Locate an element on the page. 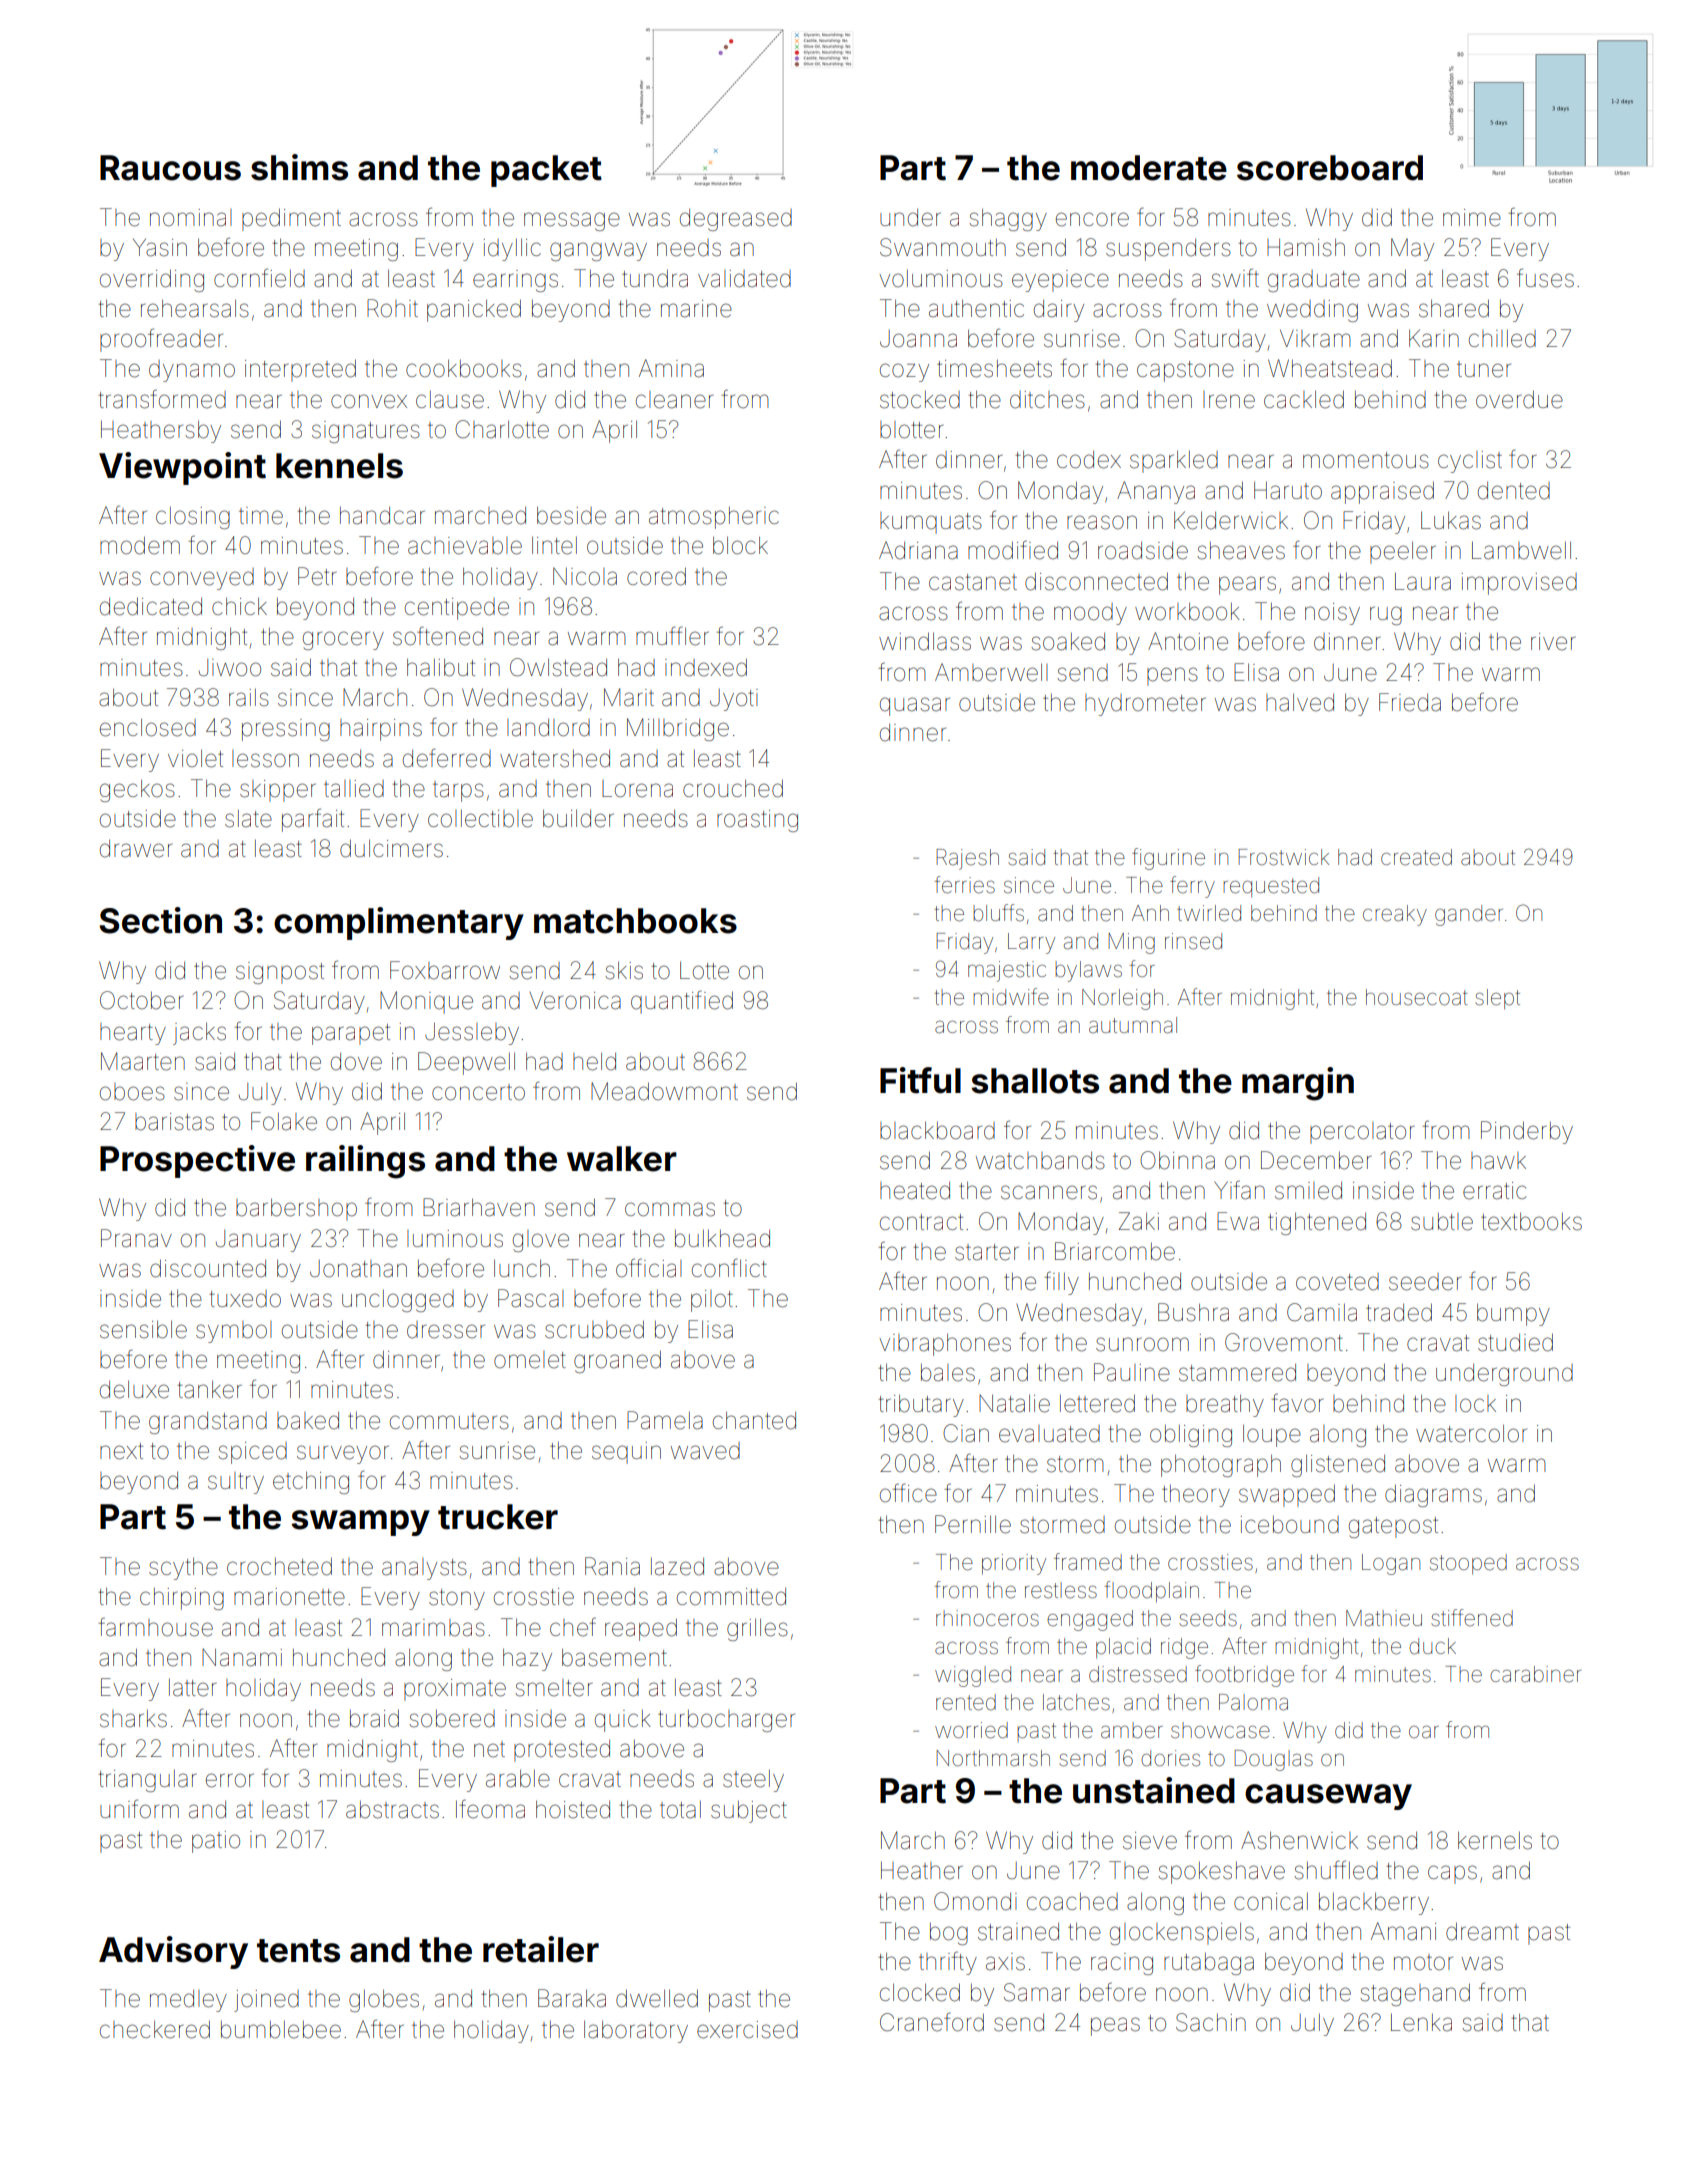  carabiner is located at coordinates (1535, 1674).
